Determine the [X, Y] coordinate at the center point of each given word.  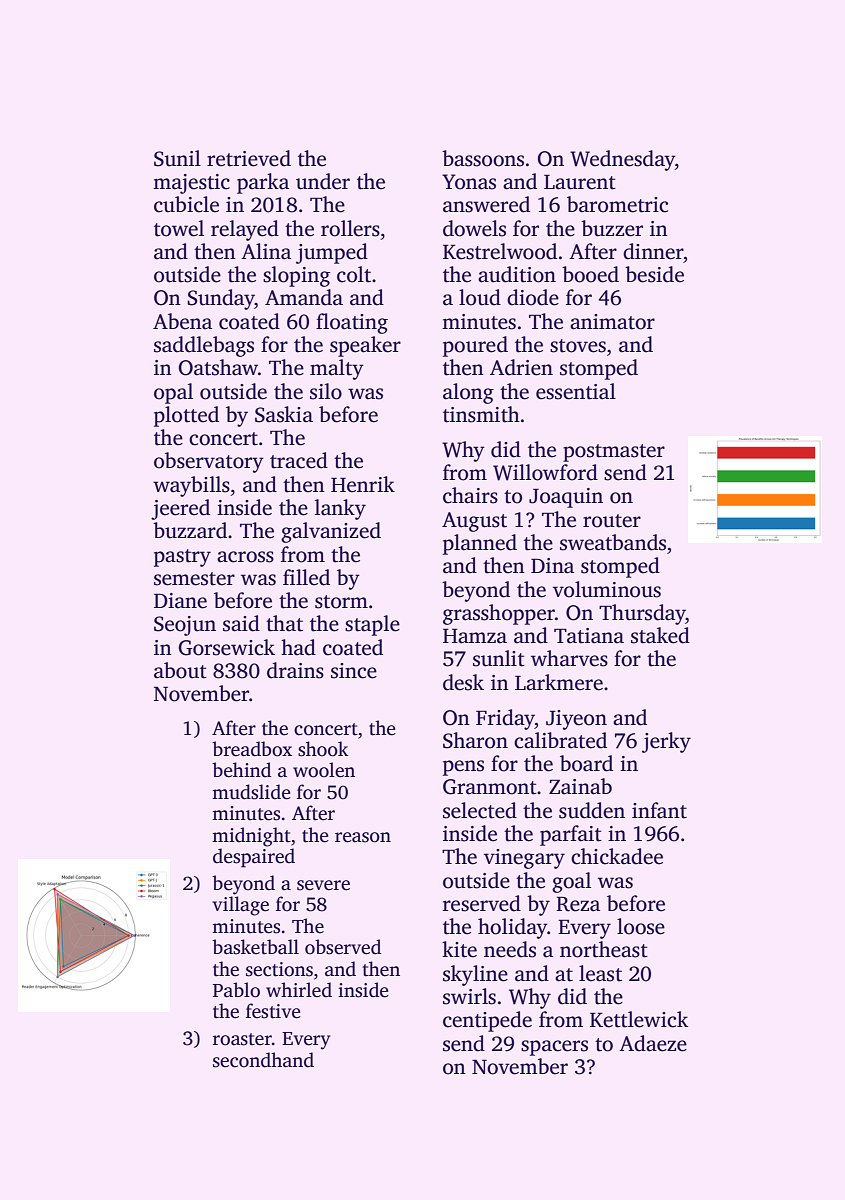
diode [533, 297]
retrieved [249, 158]
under [323, 181]
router [612, 521]
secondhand [263, 1060]
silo [326, 391]
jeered [180, 509]
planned [480, 544]
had [298, 647]
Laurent [580, 182]
